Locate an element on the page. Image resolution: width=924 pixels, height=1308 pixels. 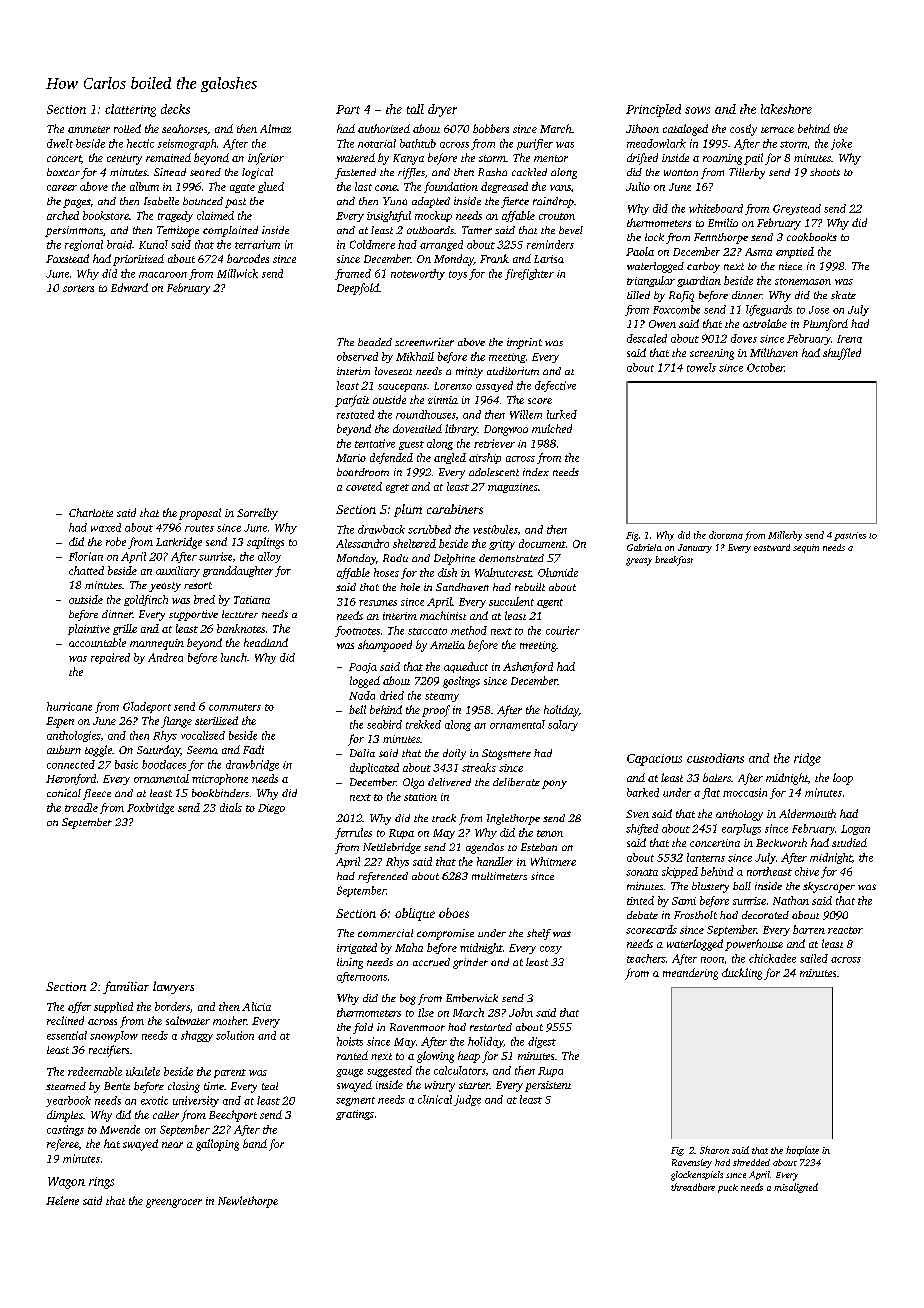
persistent is located at coordinates (548, 1086).
